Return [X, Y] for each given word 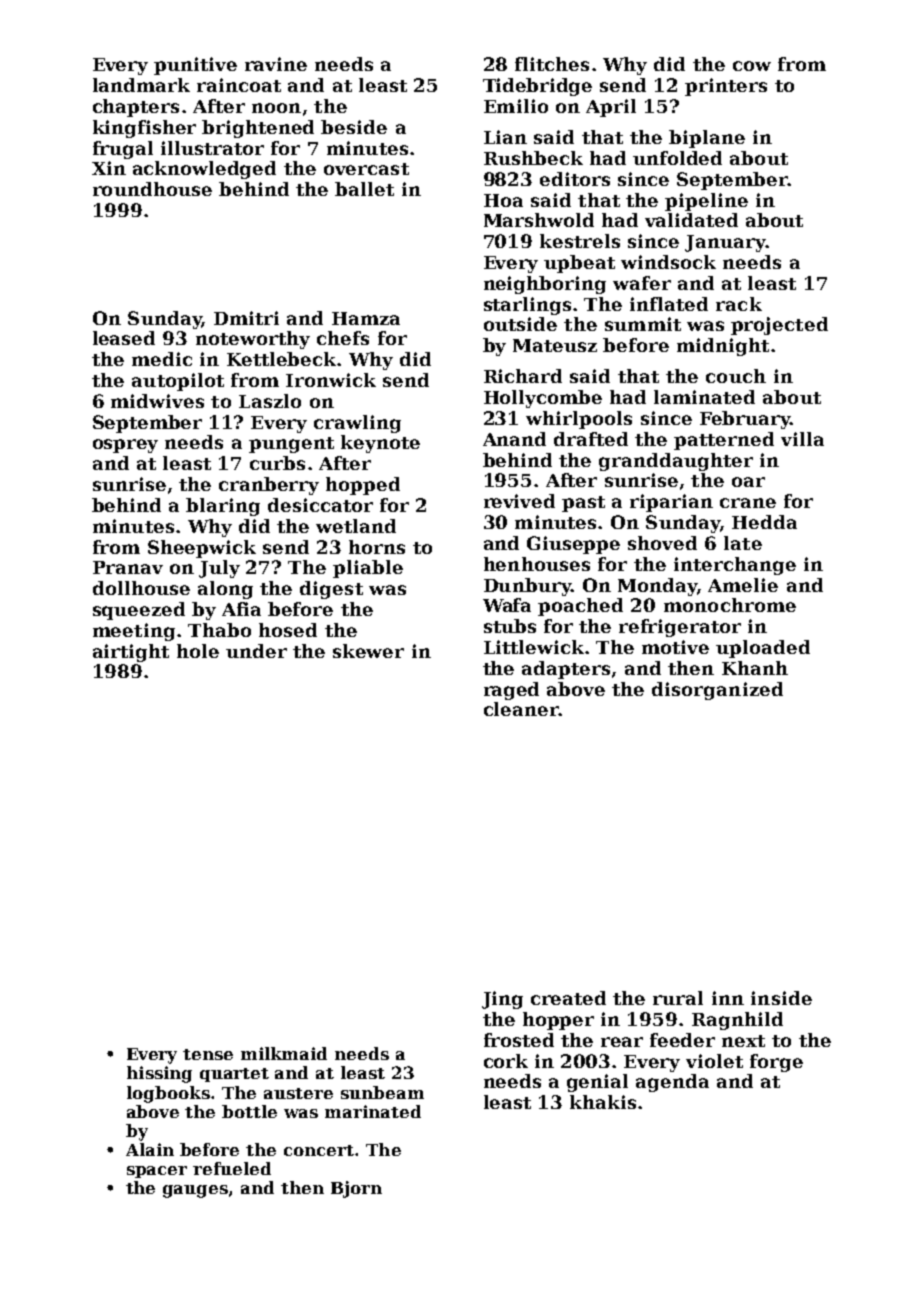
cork [506, 1061]
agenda [672, 1083]
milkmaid [284, 1053]
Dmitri [246, 318]
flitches [552, 64]
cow [752, 66]
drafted [591, 439]
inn [728, 998]
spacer [157, 1172]
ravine [276, 64]
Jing [502, 1000]
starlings [527, 306]
